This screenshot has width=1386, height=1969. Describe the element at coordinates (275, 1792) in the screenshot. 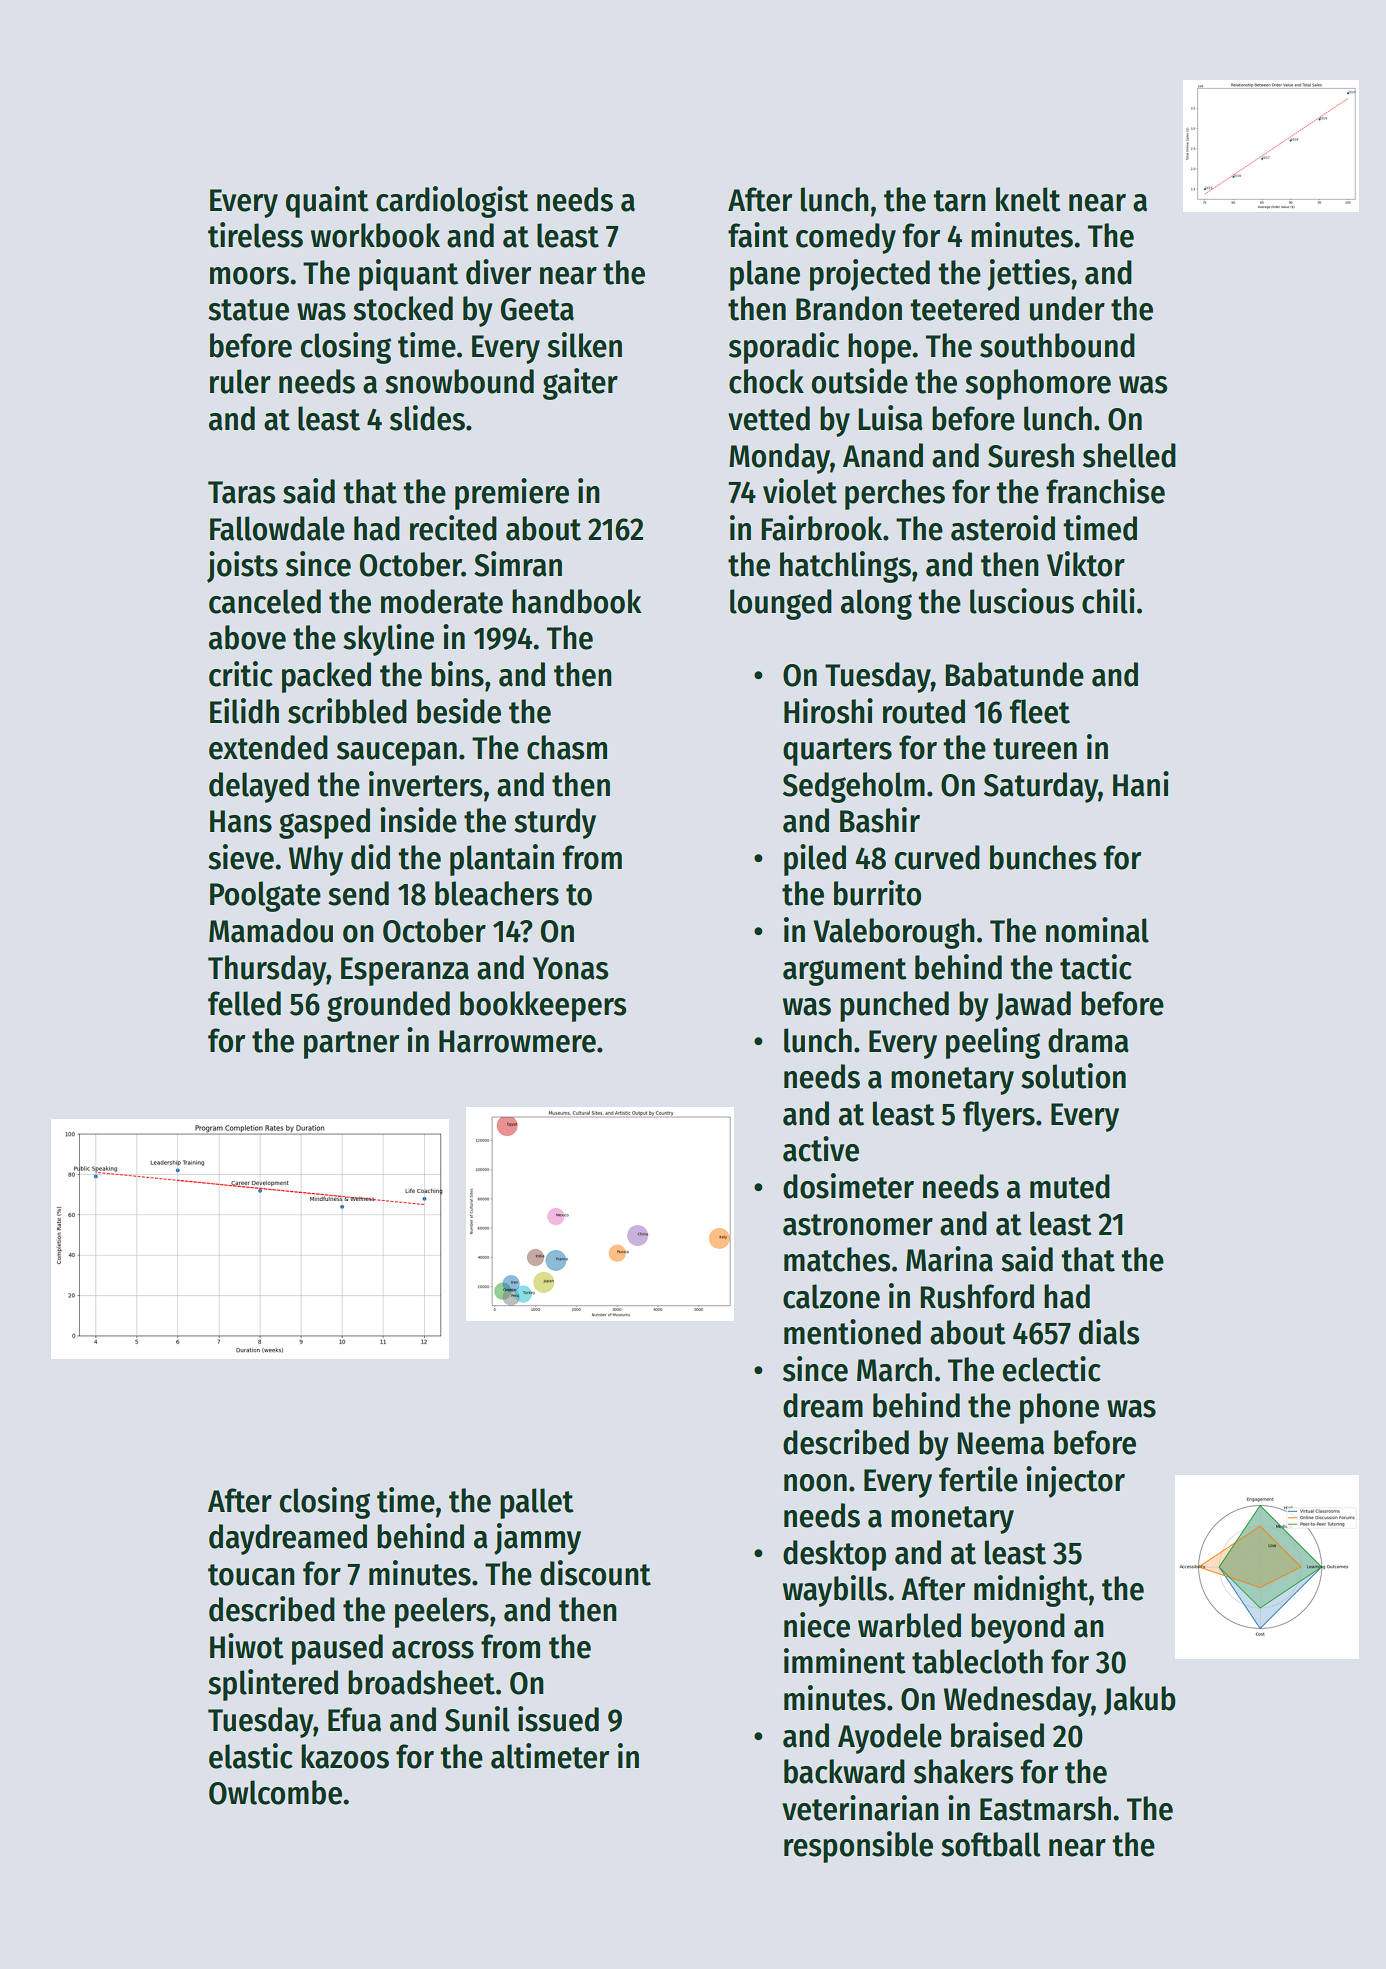

I see `Owlcombe` at that location.
